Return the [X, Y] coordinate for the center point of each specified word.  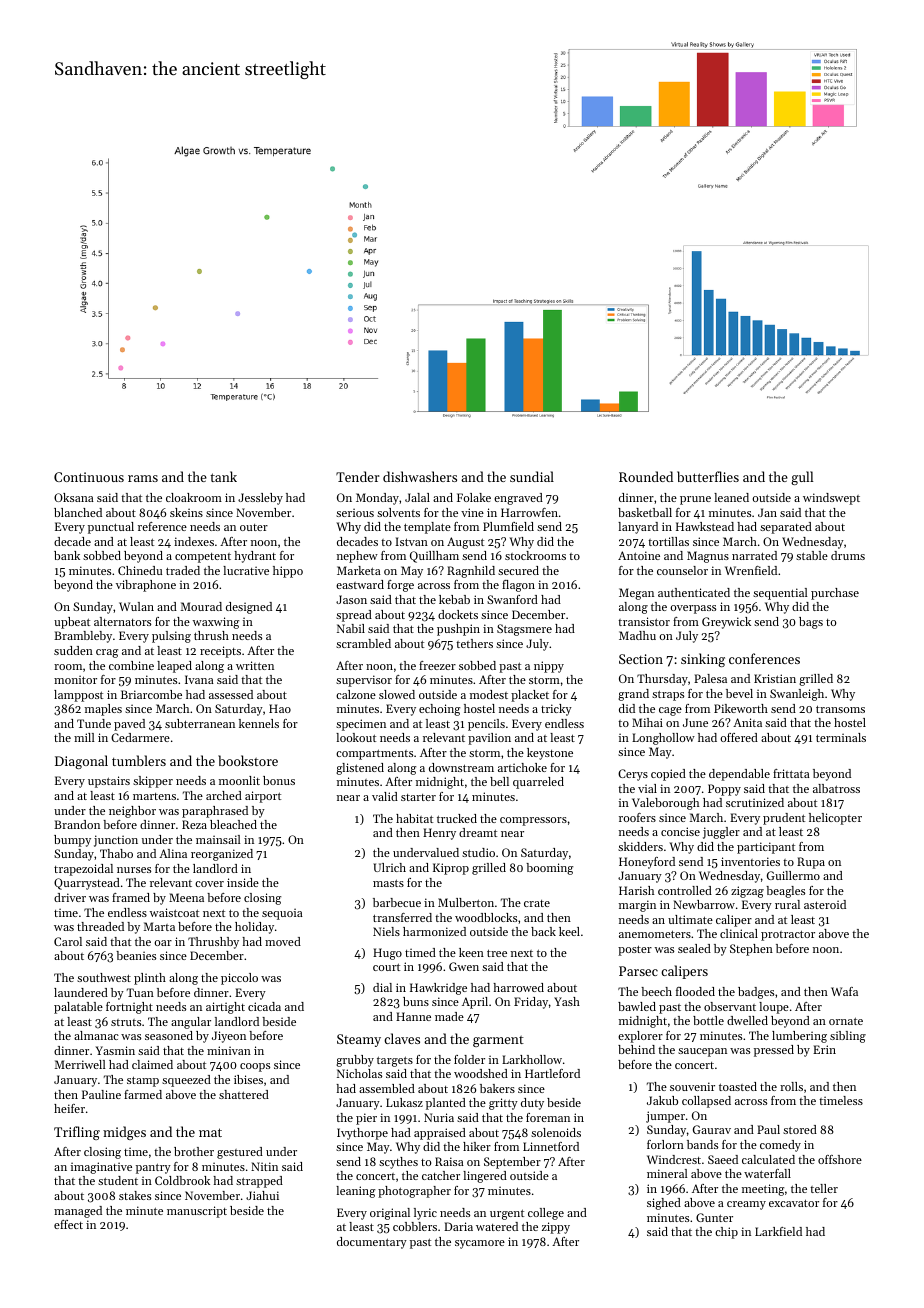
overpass [693, 609]
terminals [841, 737]
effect [68, 1224]
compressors [533, 821]
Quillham [434, 557]
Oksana [74, 497]
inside [243, 882]
